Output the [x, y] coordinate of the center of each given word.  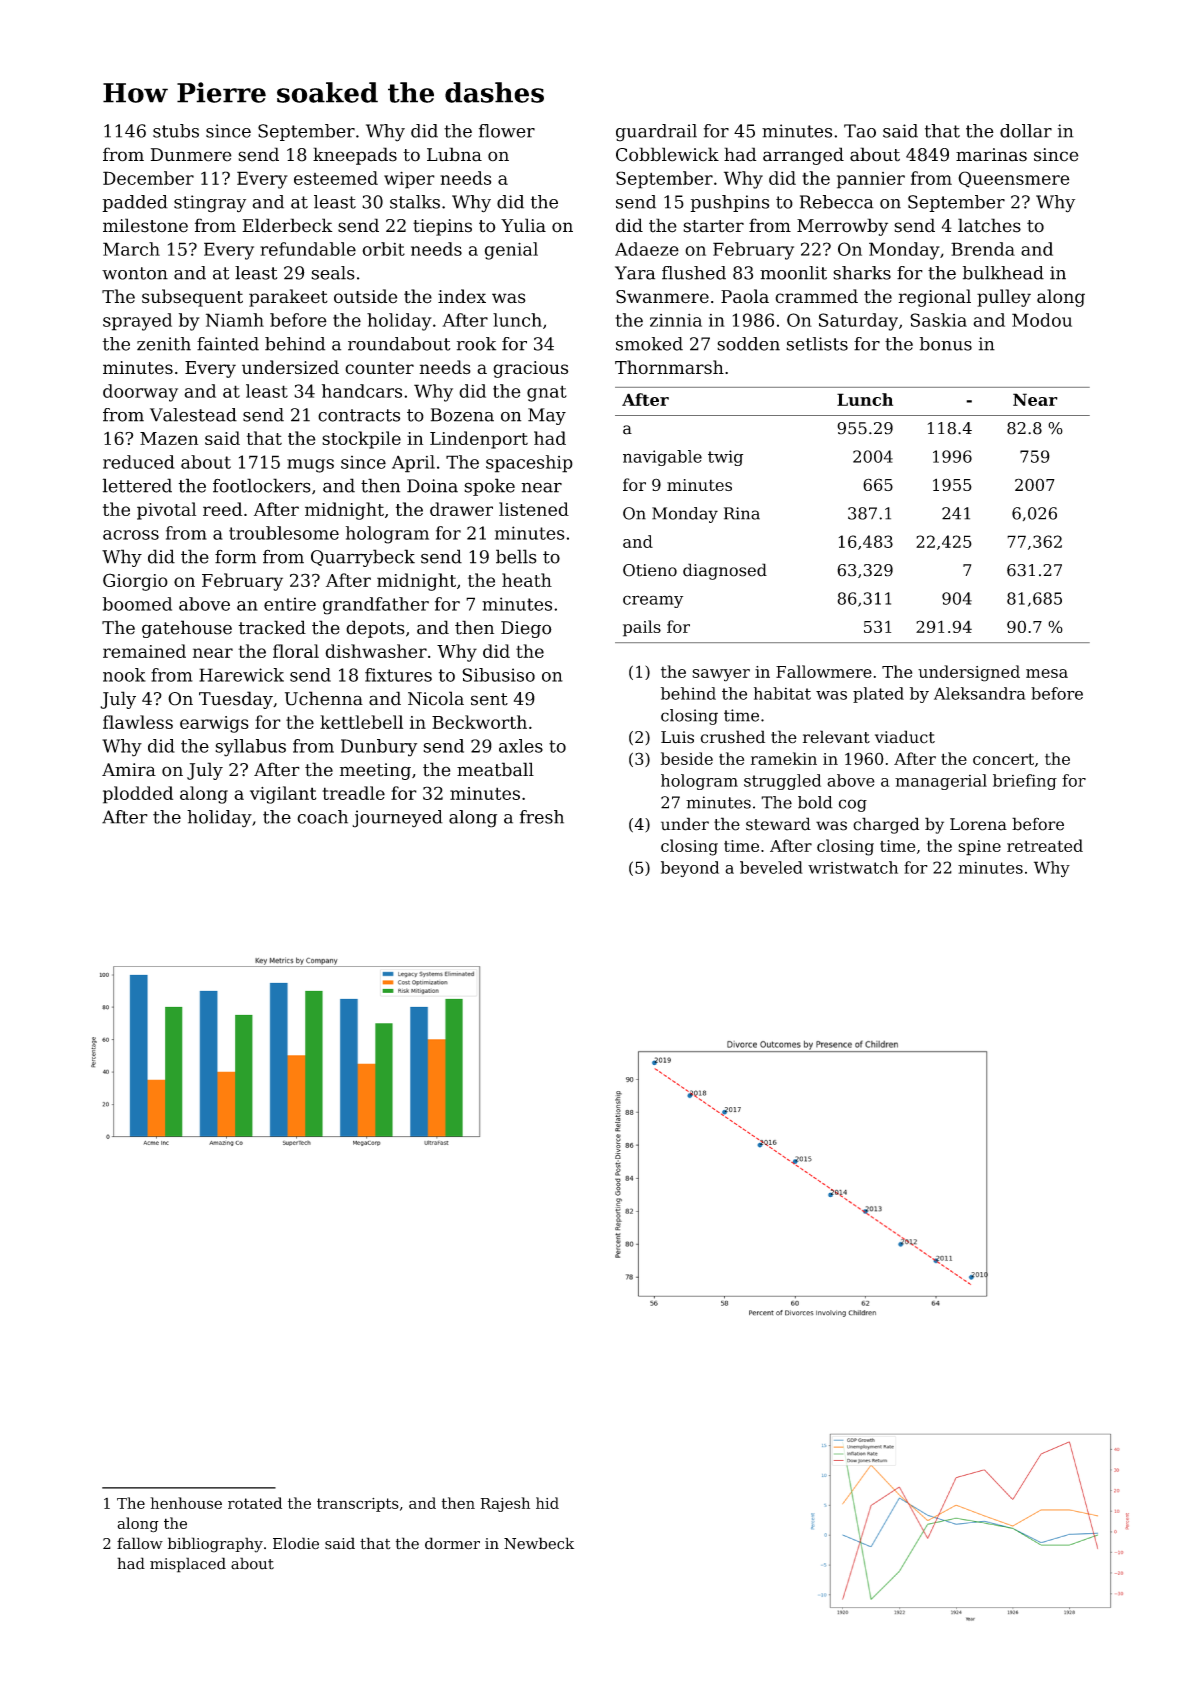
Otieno [650, 570]
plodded [138, 795]
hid [547, 1503]
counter [379, 368]
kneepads [355, 156]
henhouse [186, 1503]
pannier [871, 180]
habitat [782, 693]
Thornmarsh [669, 367]
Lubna [454, 154]
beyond [690, 869]
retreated [1045, 845]
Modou [1042, 320]
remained [144, 651]
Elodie [296, 1543]
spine [979, 848]
